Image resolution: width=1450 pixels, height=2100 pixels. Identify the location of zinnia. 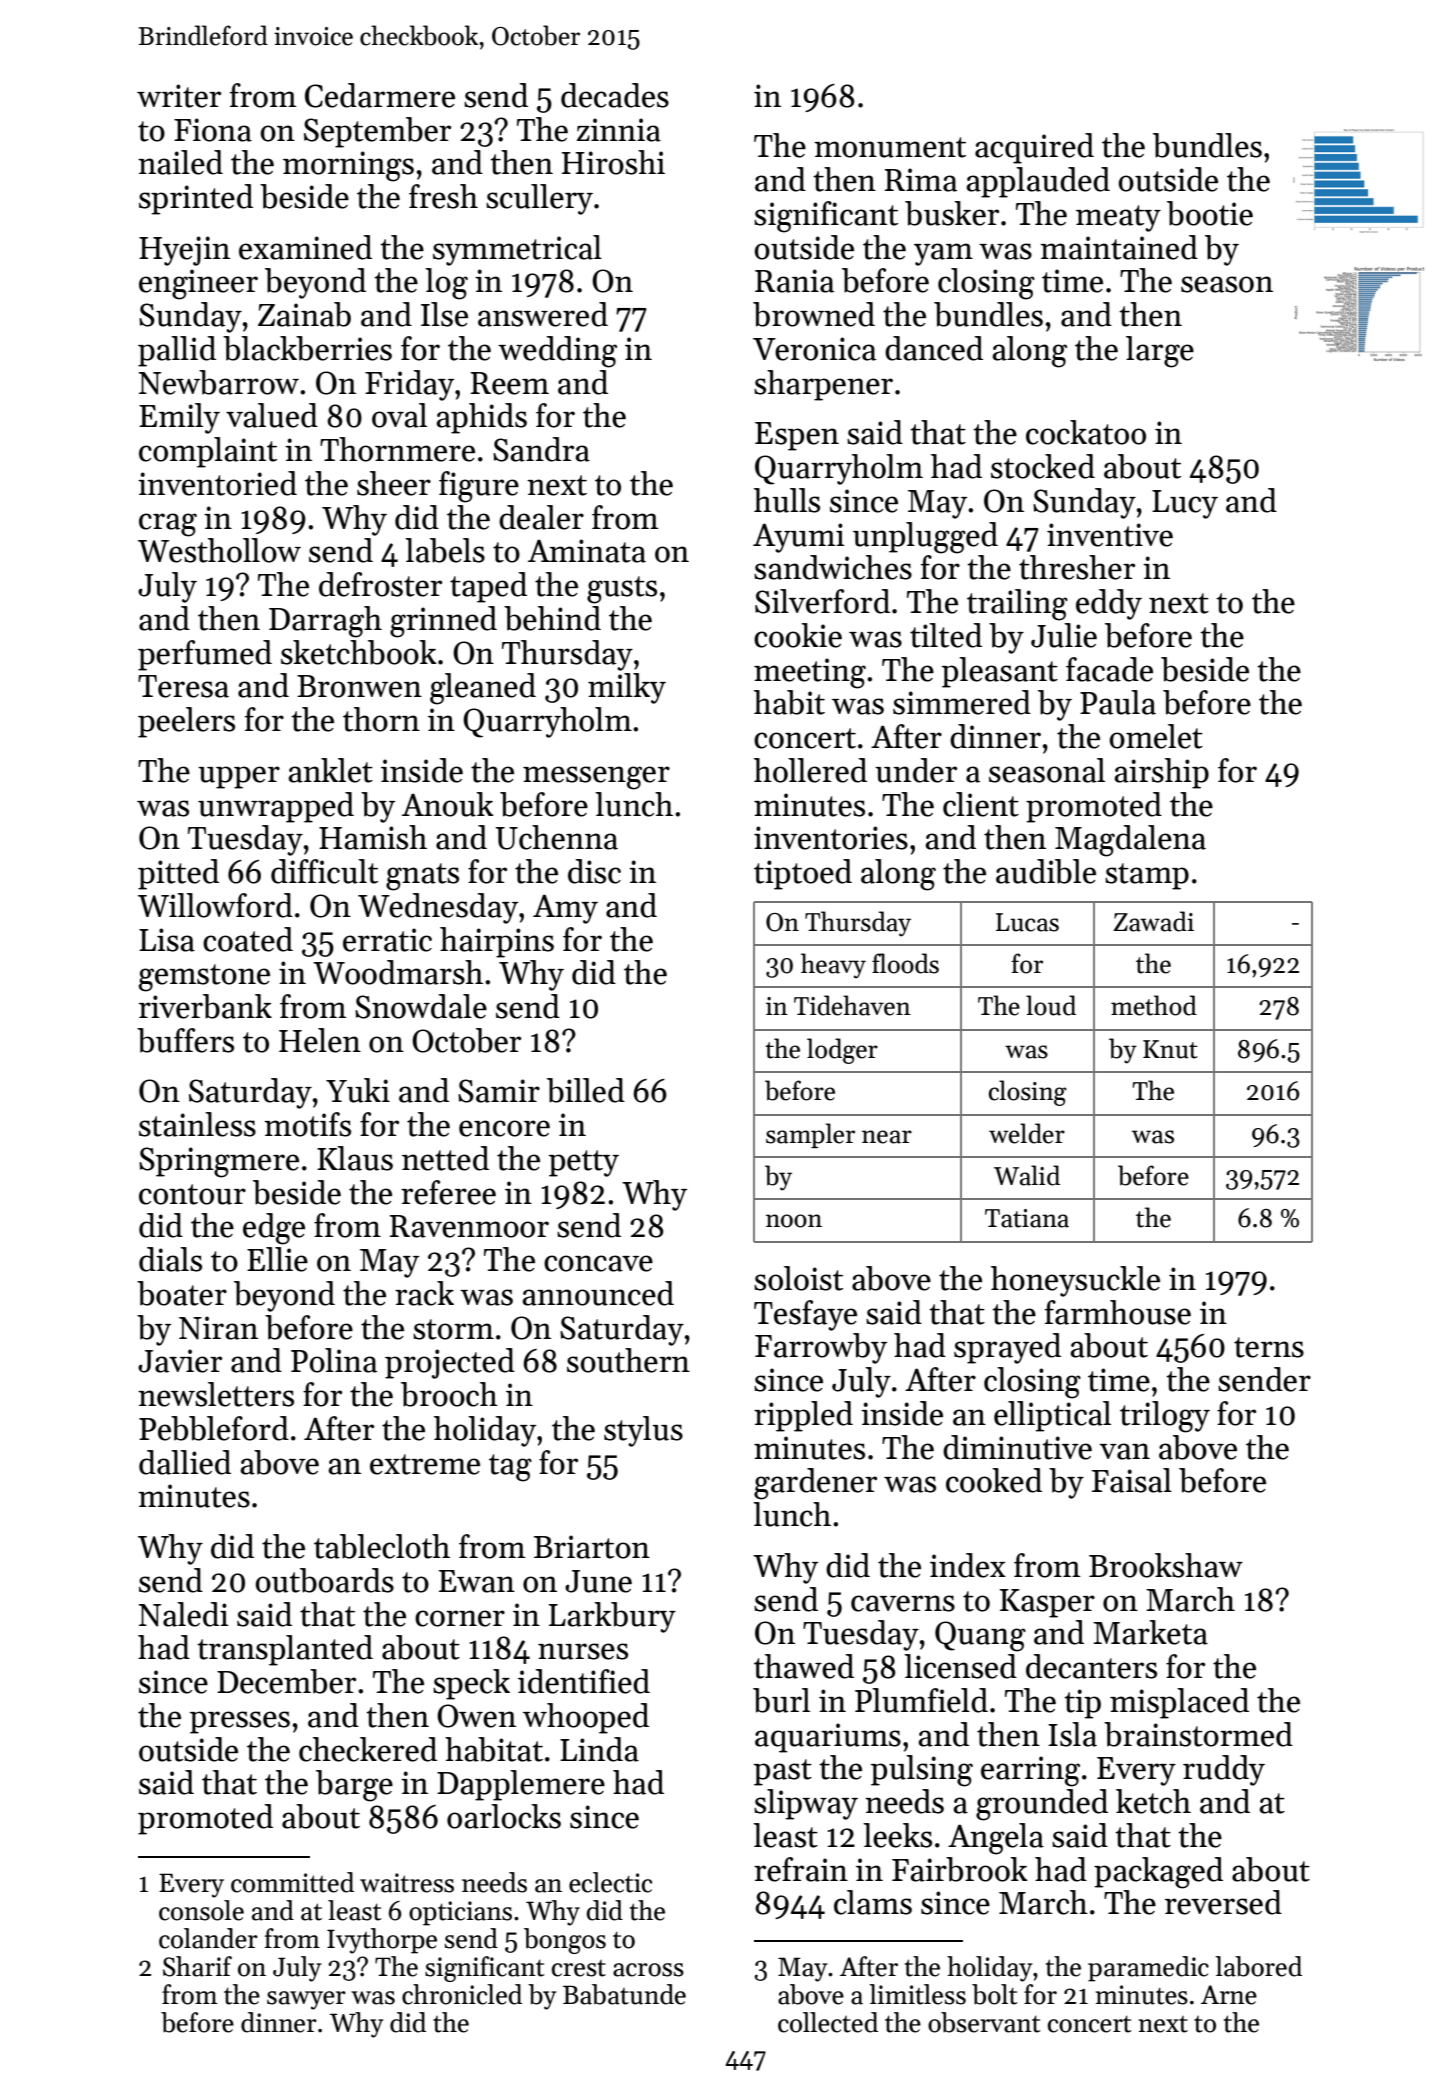
(619, 130).
